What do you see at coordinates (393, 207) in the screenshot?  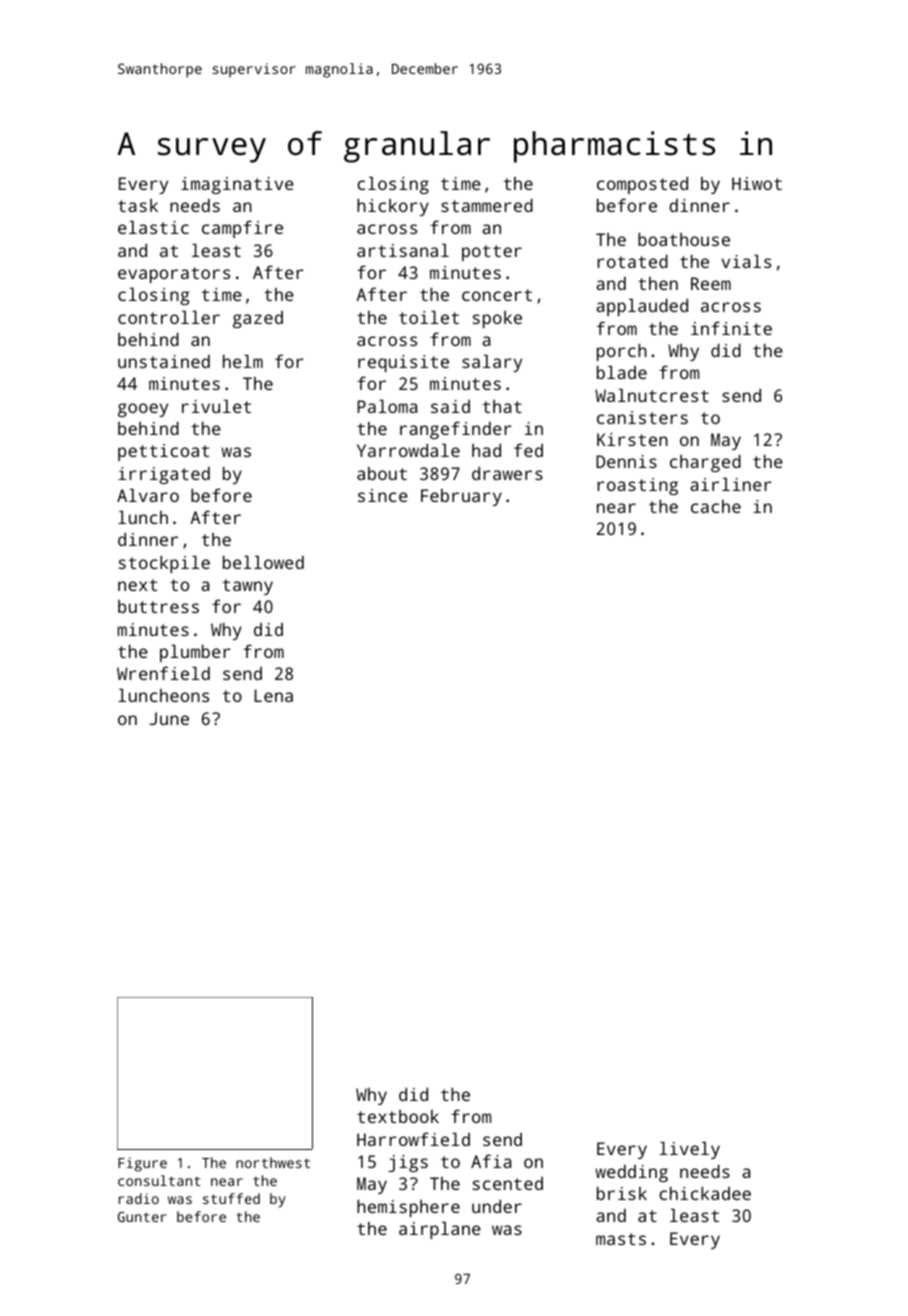 I see `hickory` at bounding box center [393, 207].
